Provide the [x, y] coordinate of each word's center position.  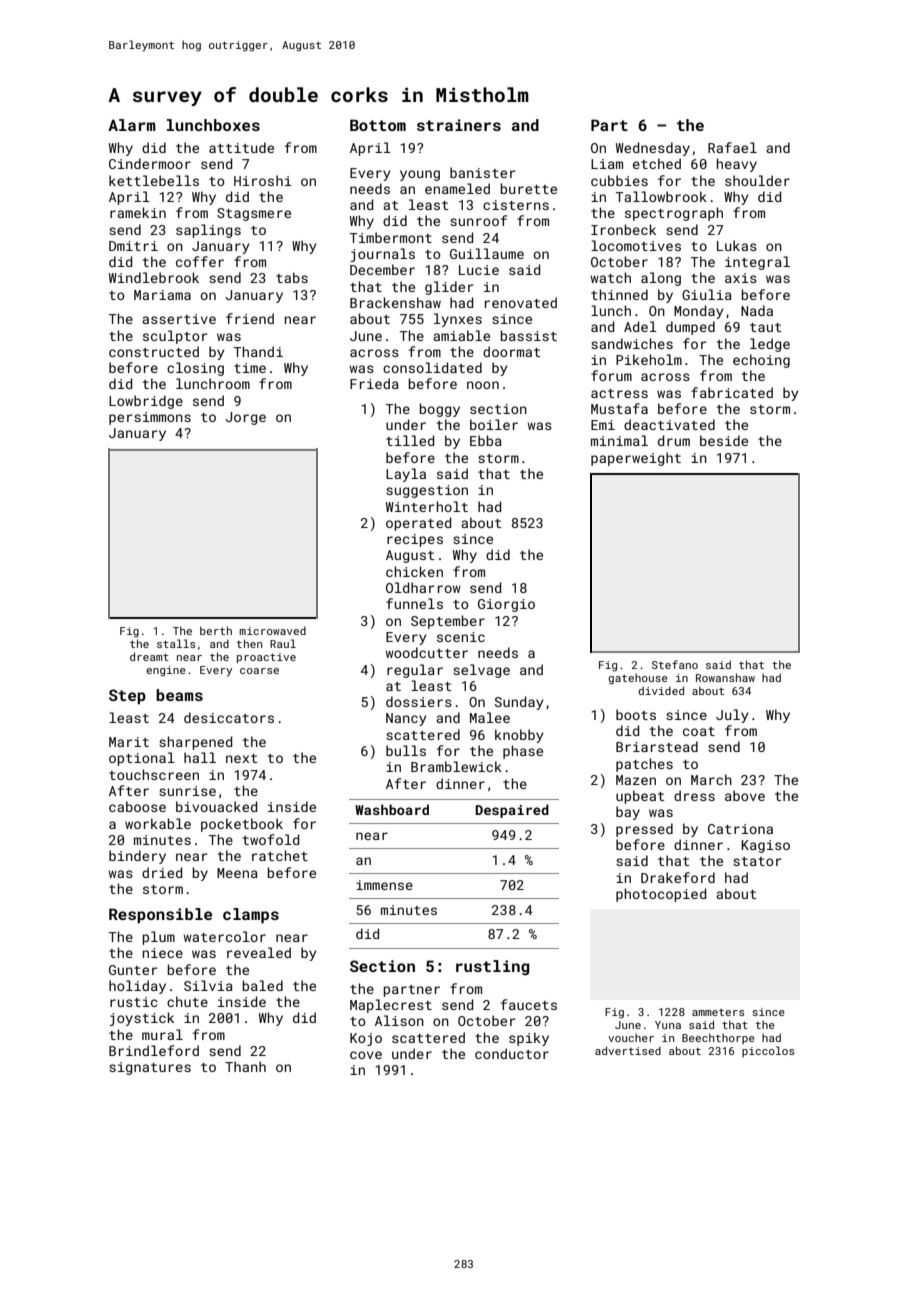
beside [724, 440]
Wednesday [653, 149]
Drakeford [678, 877]
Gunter [133, 970]
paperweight [636, 459]
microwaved [272, 631]
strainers [459, 125]
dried [162, 872]
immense [384, 885]
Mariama [162, 295]
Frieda [374, 383]
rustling [493, 968]
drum [674, 440]
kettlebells [154, 180]
